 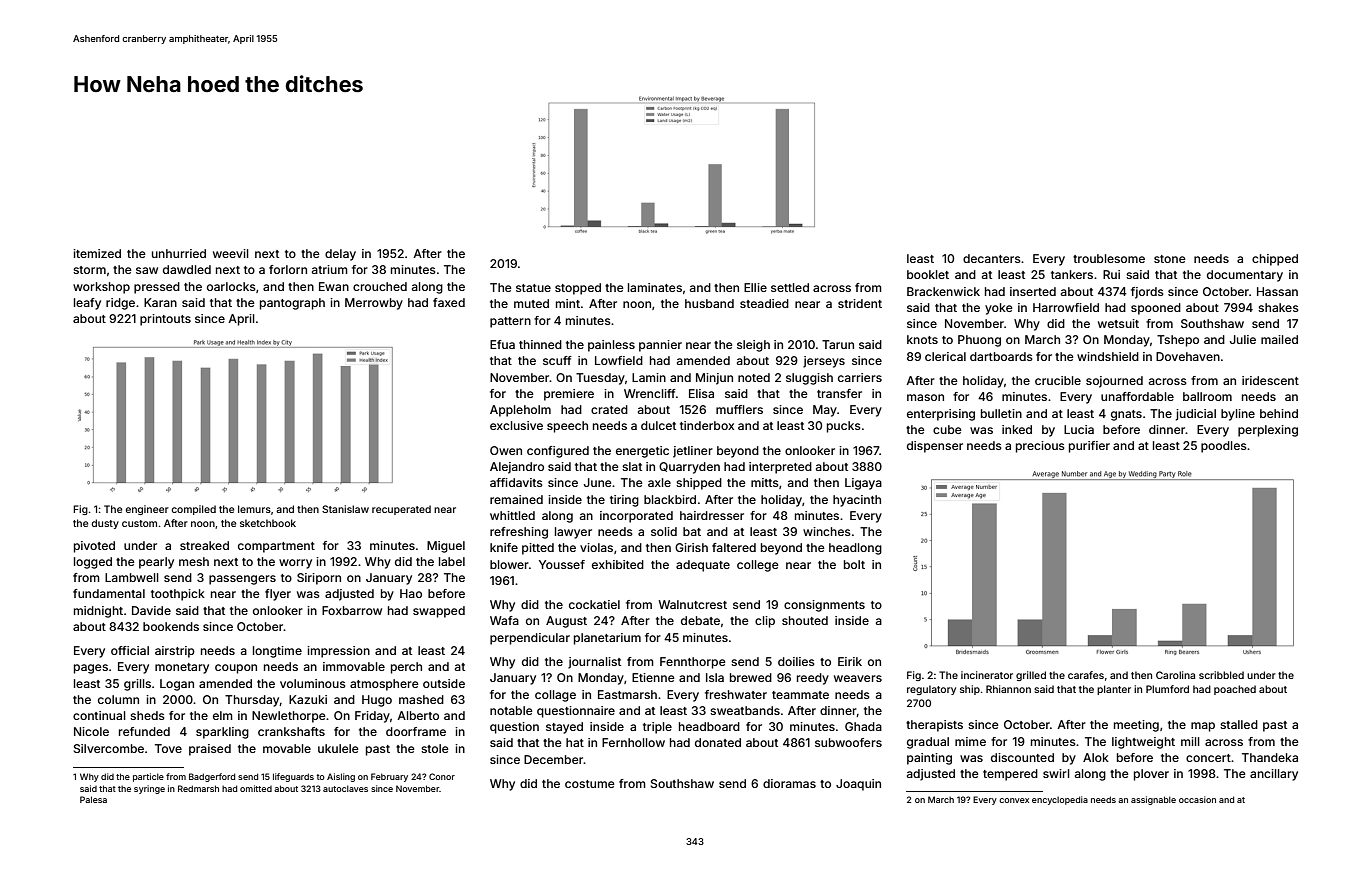 I want to click on itemized, so click(x=97, y=253).
